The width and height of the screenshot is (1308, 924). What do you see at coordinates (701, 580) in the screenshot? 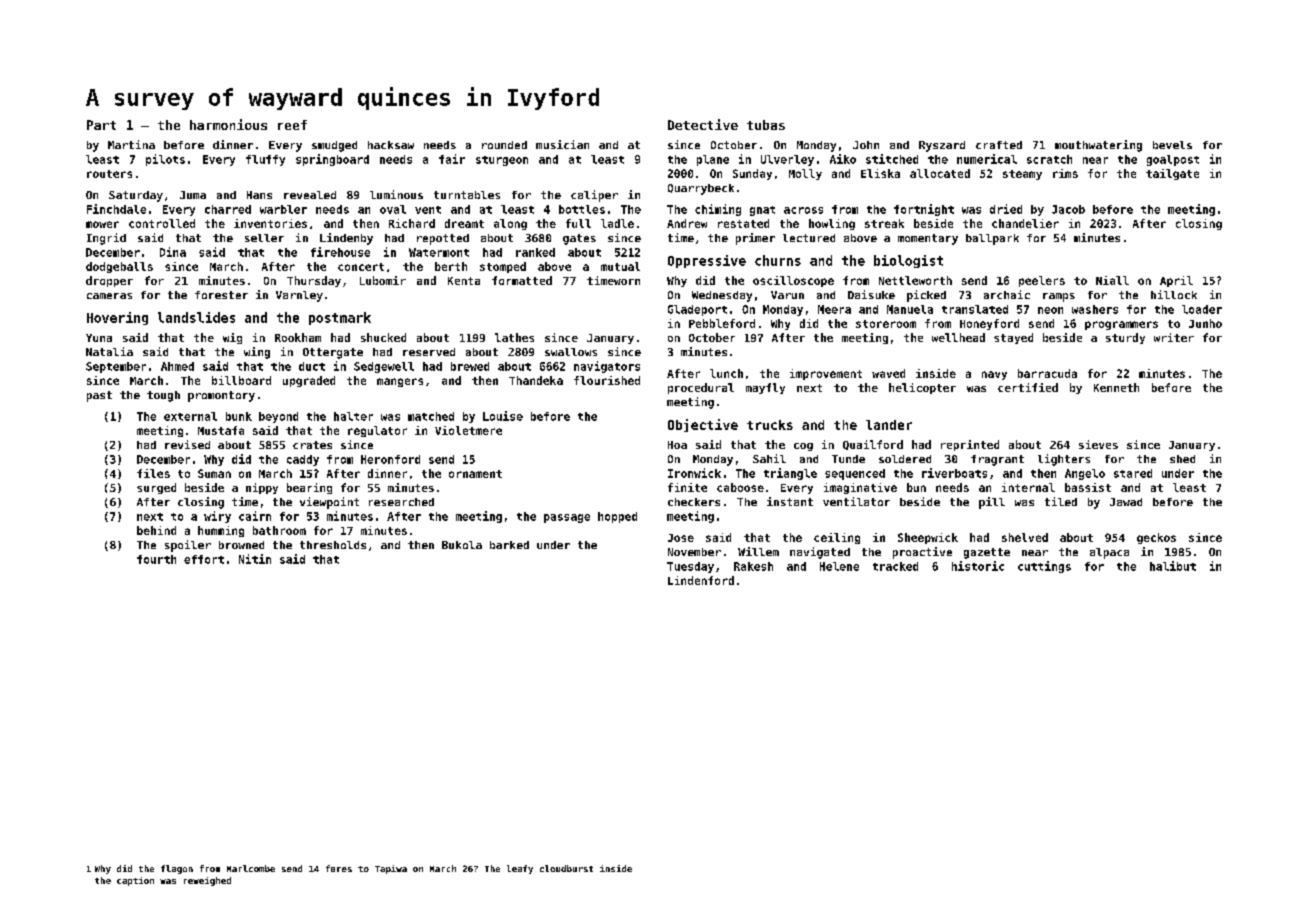
I see `Lindenford` at bounding box center [701, 580].
